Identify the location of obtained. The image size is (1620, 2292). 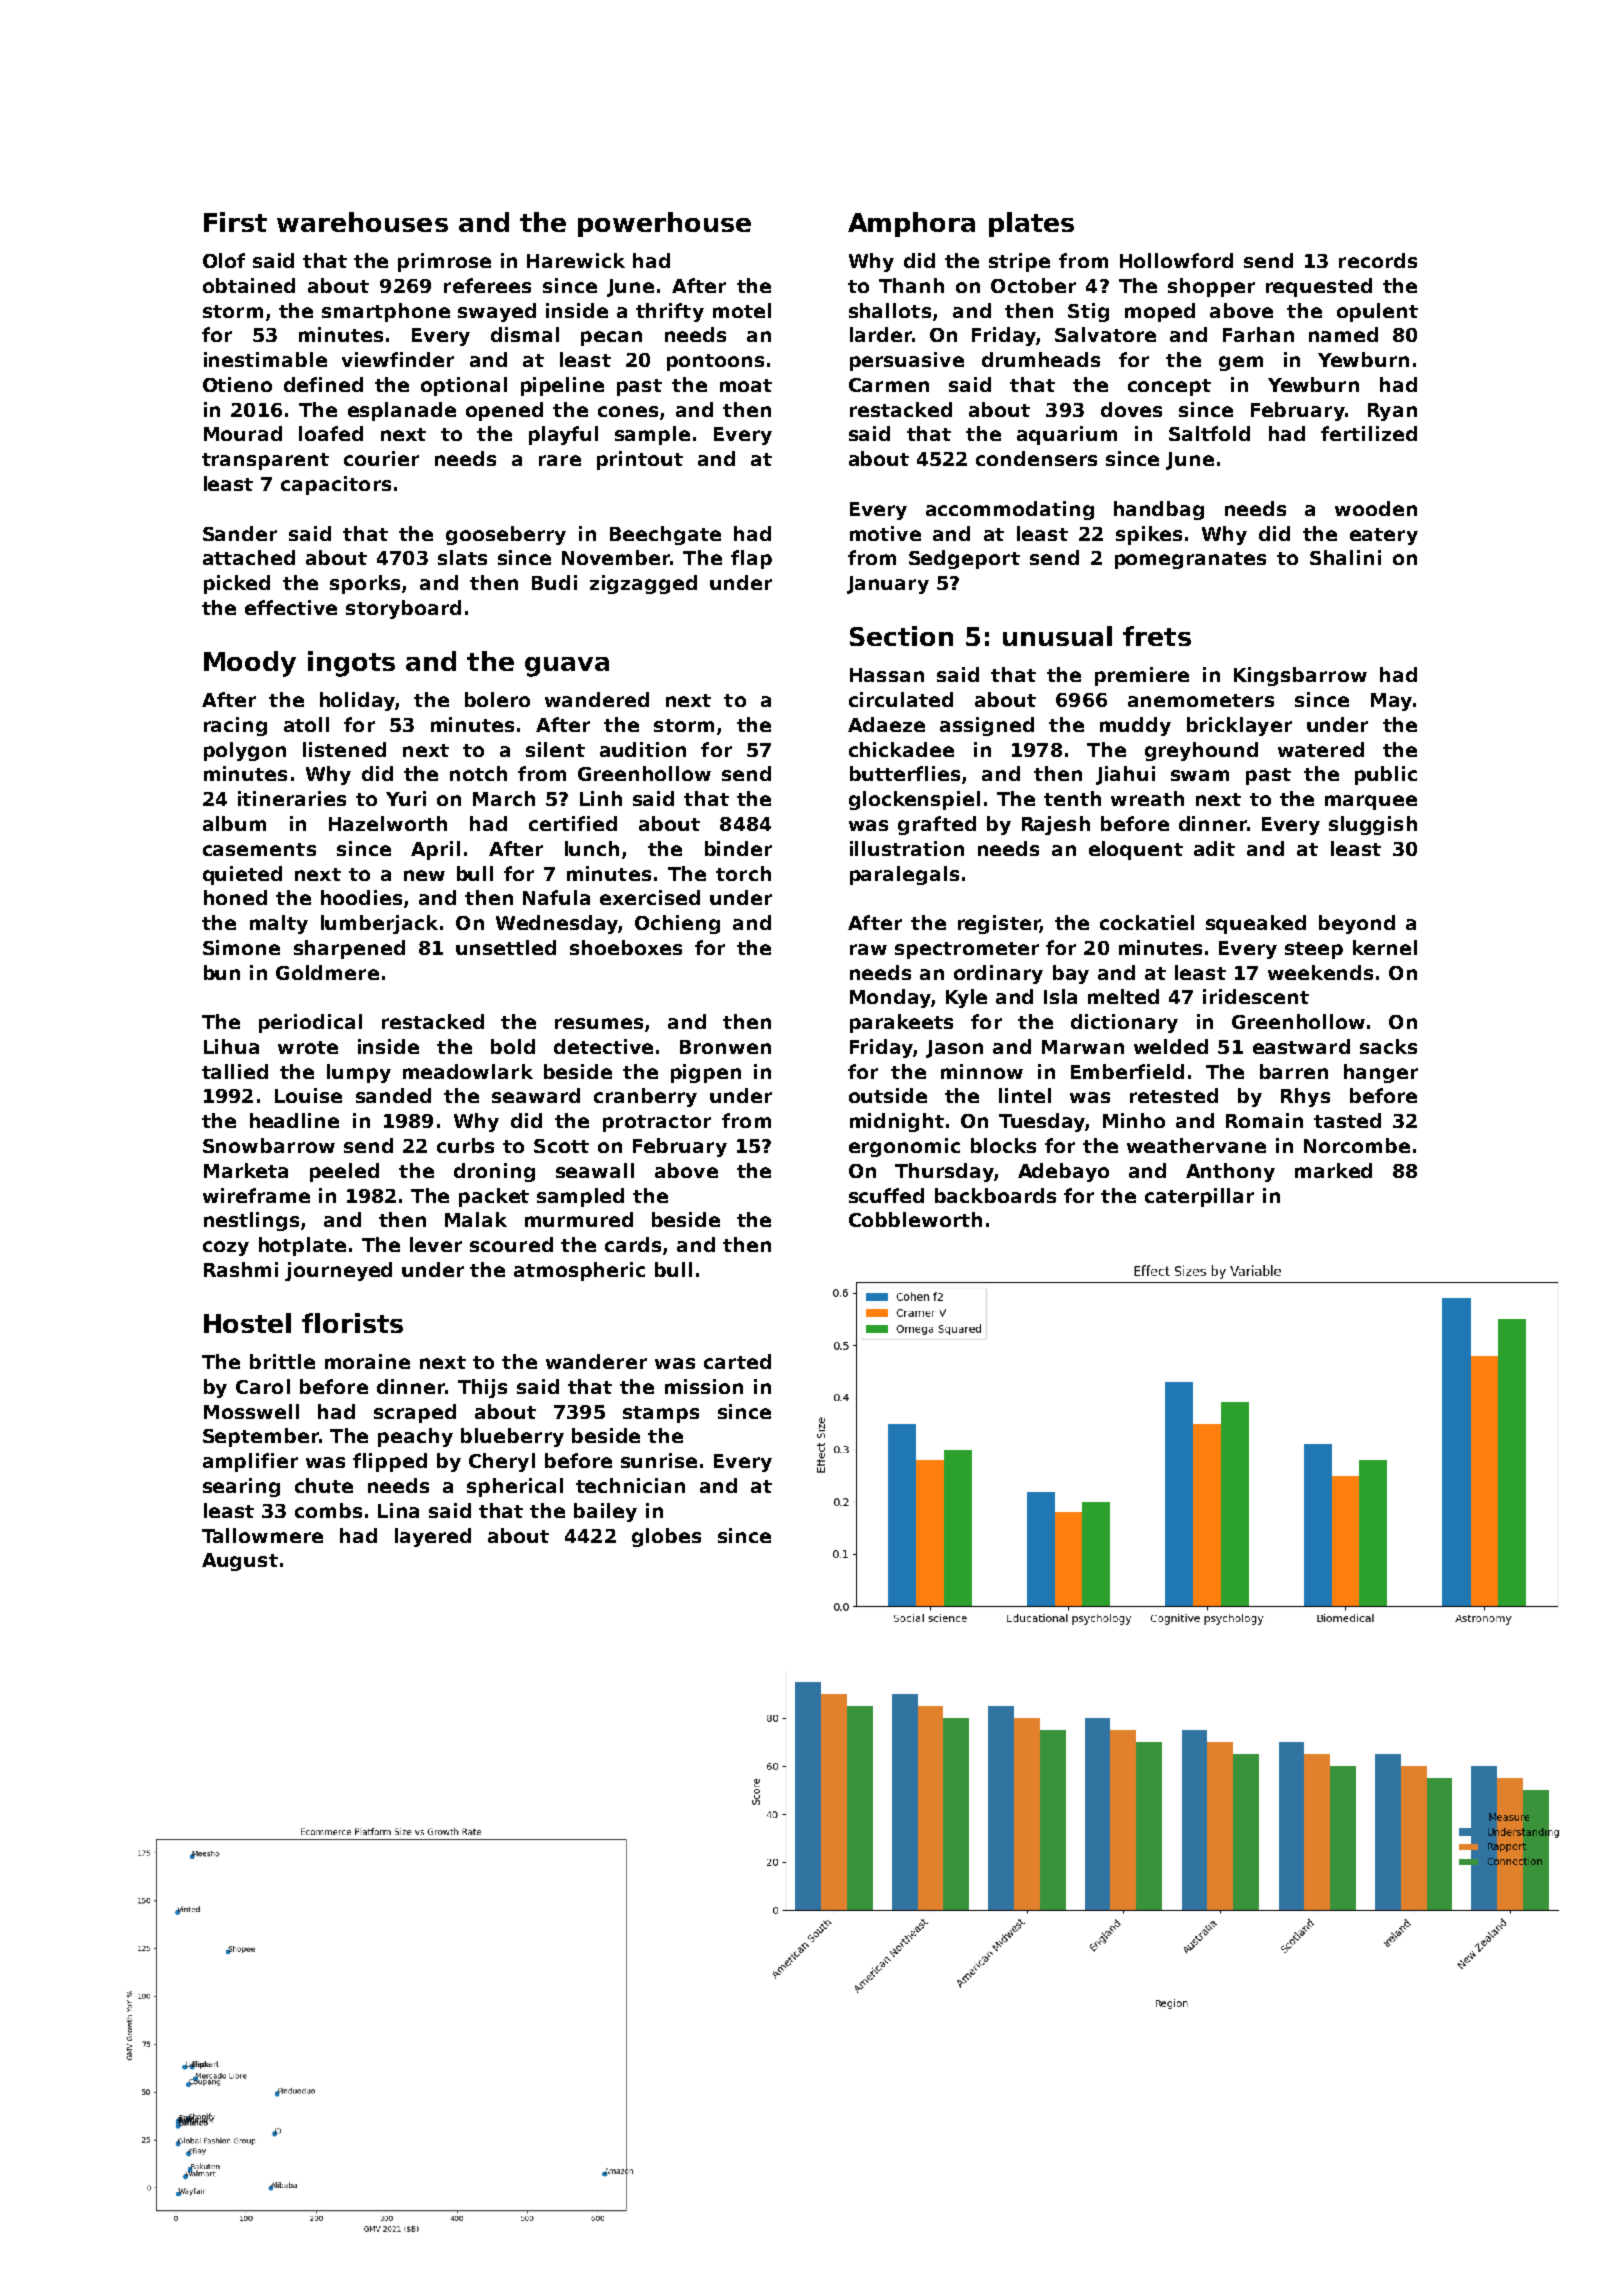
(249, 285).
